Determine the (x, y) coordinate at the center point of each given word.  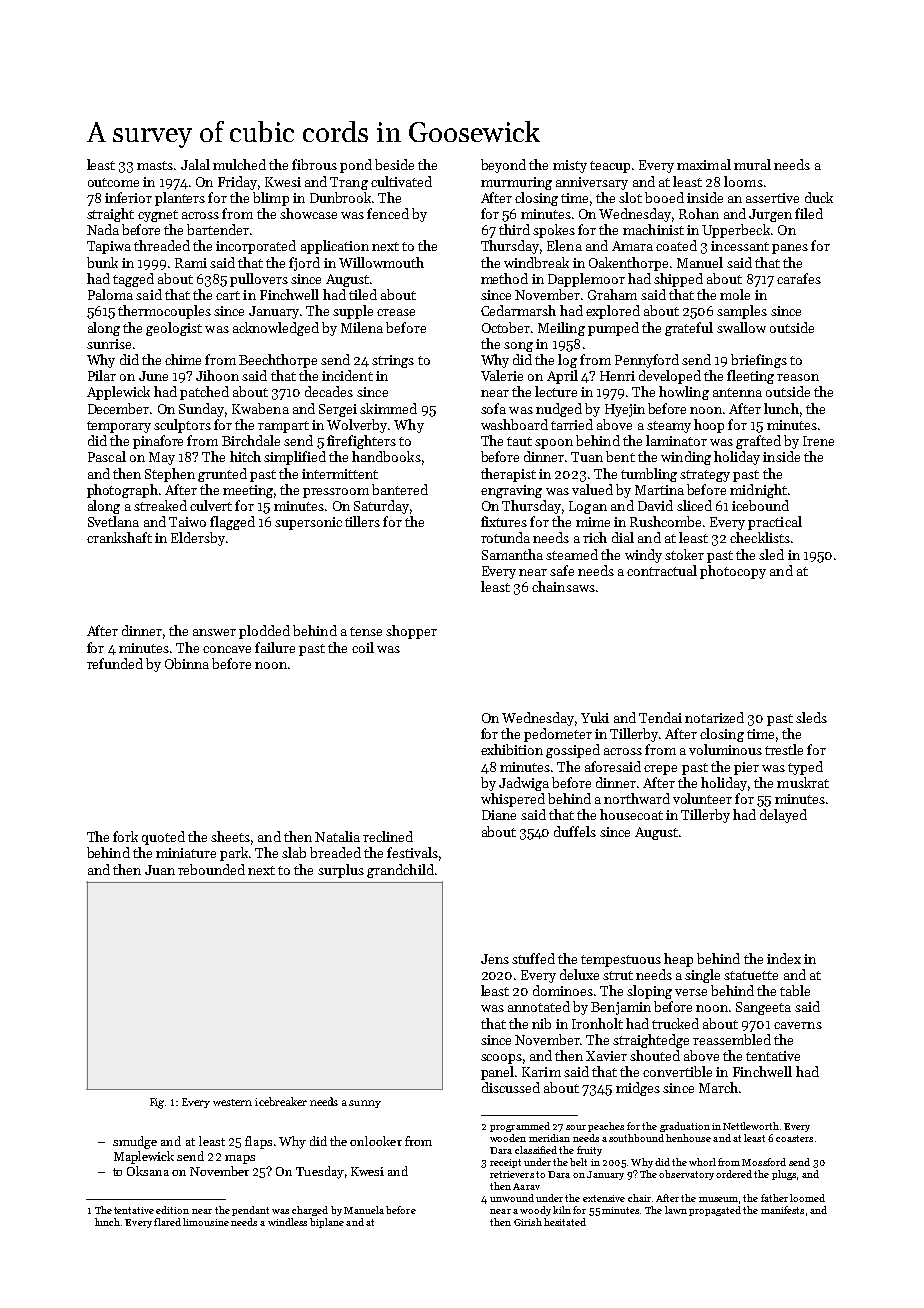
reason (798, 377)
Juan (160, 870)
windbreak (536, 262)
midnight (758, 491)
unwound (512, 1198)
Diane (499, 815)
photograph (122, 491)
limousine (206, 1222)
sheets (230, 836)
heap (678, 960)
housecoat (631, 814)
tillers (362, 521)
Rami (191, 263)
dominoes (563, 990)
